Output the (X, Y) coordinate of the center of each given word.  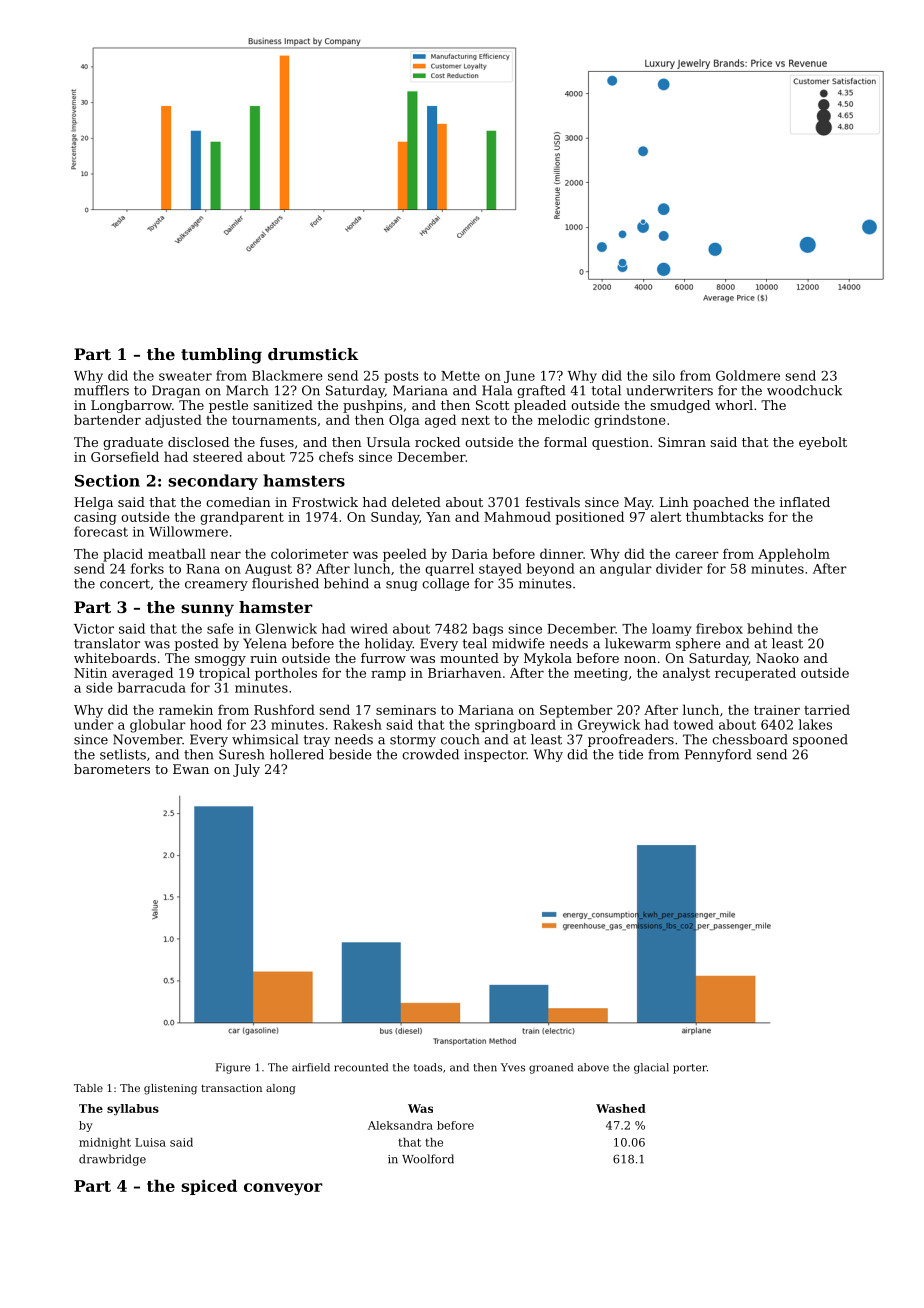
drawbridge (112, 1160)
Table (88, 1088)
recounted (361, 1067)
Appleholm (794, 555)
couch (460, 739)
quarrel (449, 569)
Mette (460, 376)
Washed (621, 1108)
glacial (651, 1068)
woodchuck (804, 390)
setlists (123, 754)
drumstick (313, 354)
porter (690, 1069)
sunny (207, 610)
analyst (686, 674)
